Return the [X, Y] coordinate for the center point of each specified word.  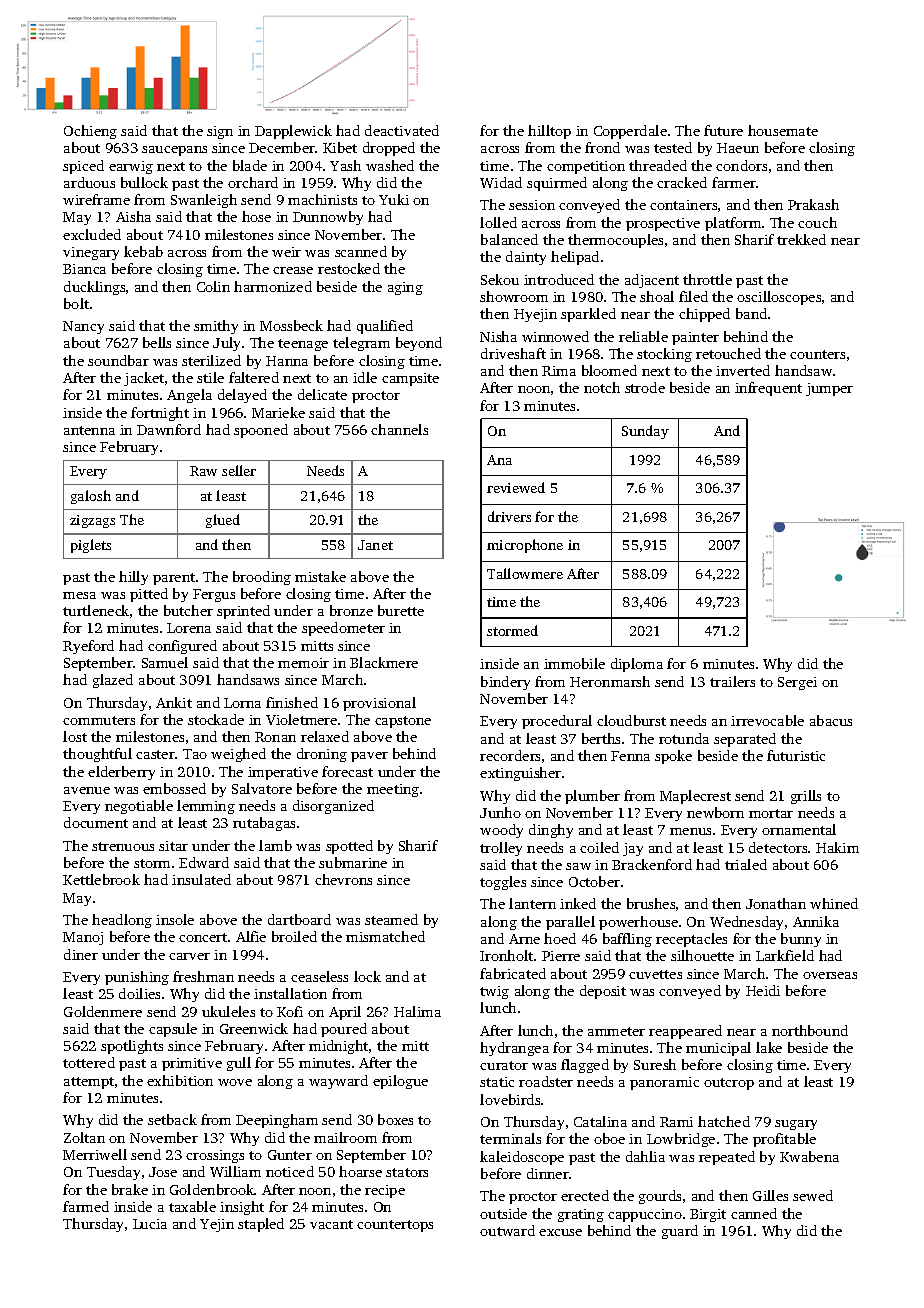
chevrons [343, 879]
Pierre [561, 956]
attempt [89, 1083]
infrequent [768, 389]
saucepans [174, 151]
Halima [417, 1011]
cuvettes [655, 974]
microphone [525, 546]
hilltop [549, 132]
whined [834, 903]
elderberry [121, 773]
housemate [783, 130]
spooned [261, 431]
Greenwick [254, 1028]
